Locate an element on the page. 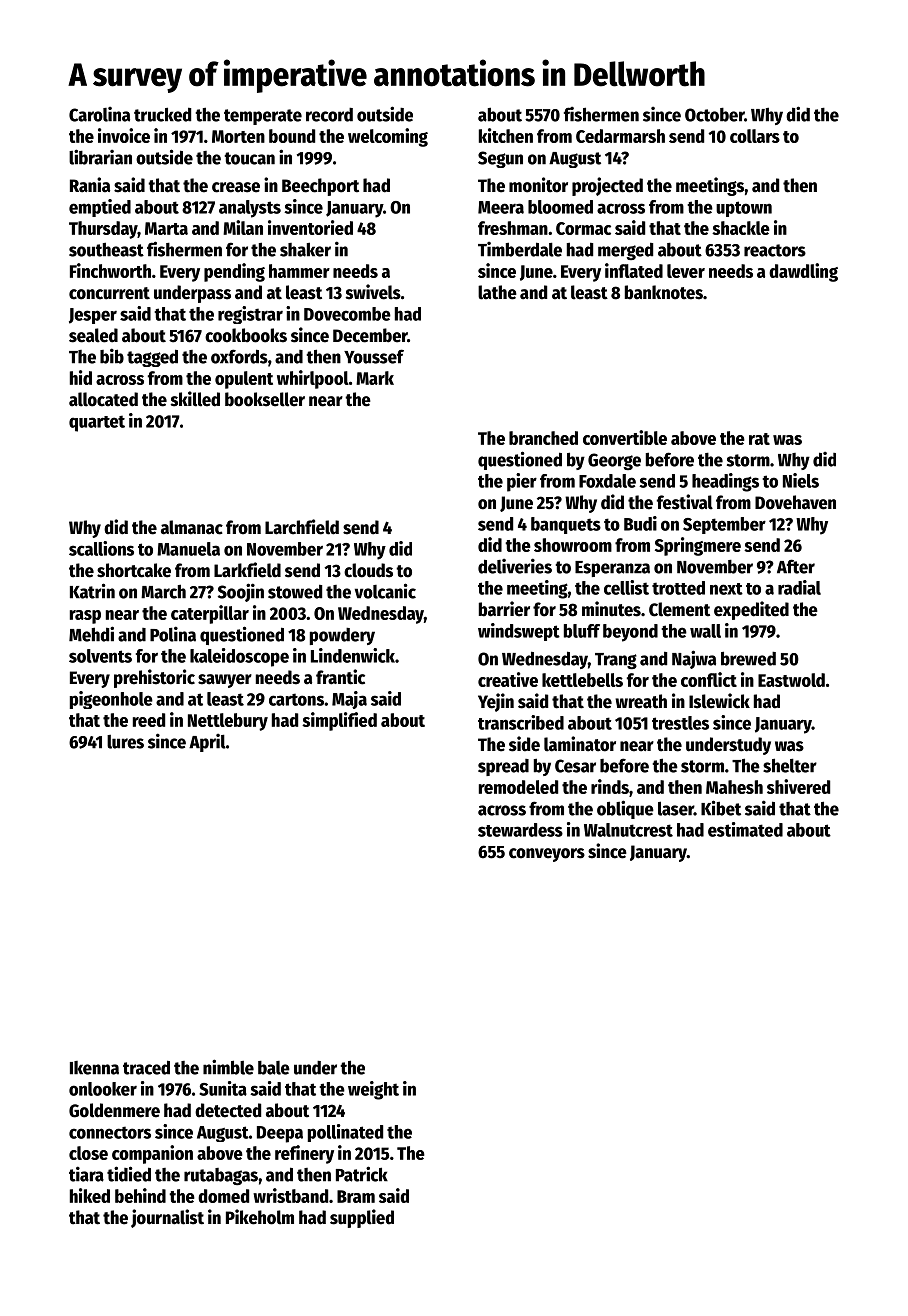  deliveries is located at coordinates (515, 566).
